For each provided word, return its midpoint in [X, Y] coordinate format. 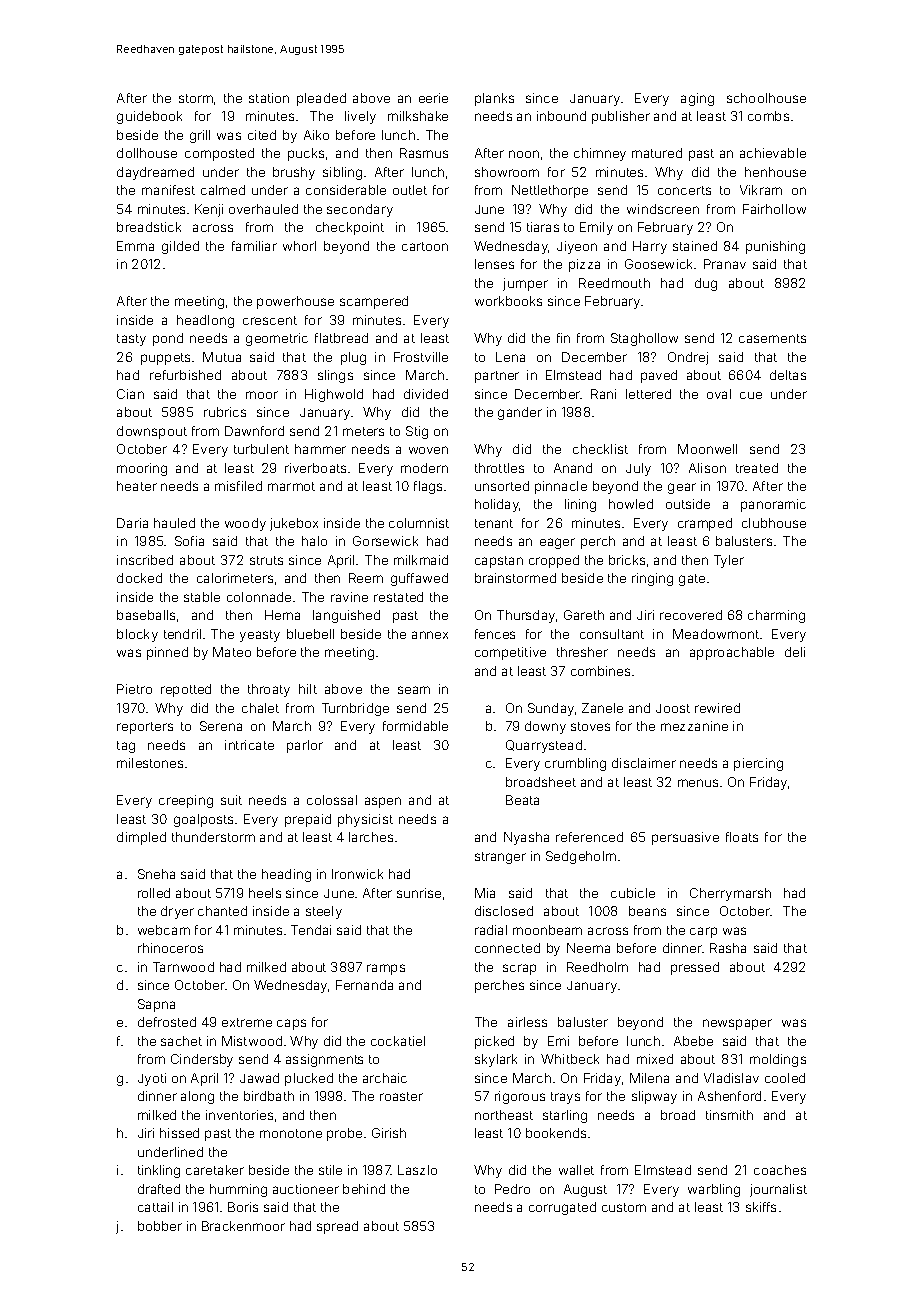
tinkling [159, 1171]
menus [698, 783]
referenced [589, 837]
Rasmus [424, 153]
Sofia [189, 541]
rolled [154, 893]
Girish [389, 1133]
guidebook [149, 117]
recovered [691, 615]
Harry [650, 247]
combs [768, 116]
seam [414, 690]
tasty [131, 340]
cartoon [425, 246]
